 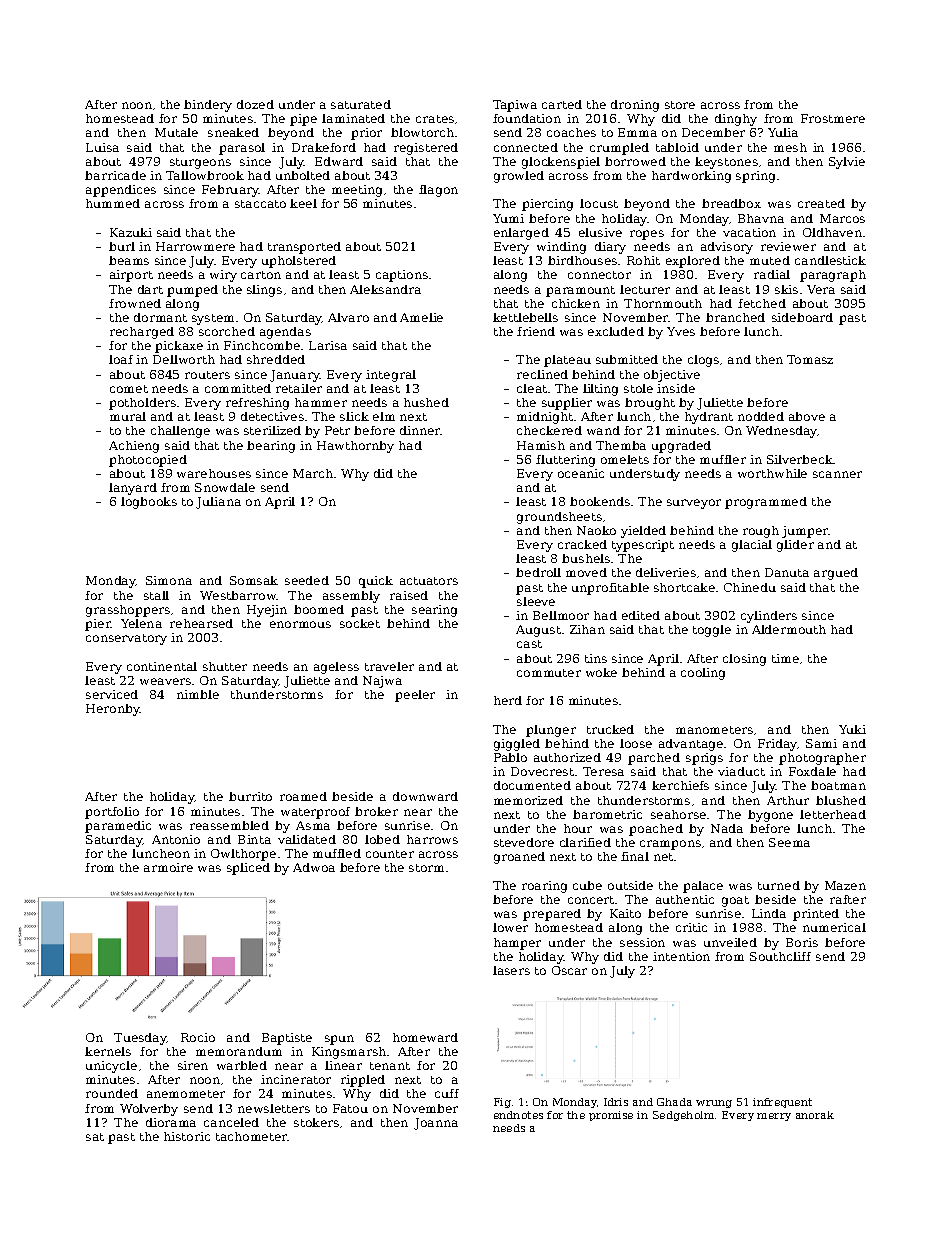 I want to click on flagon, so click(x=438, y=191).
